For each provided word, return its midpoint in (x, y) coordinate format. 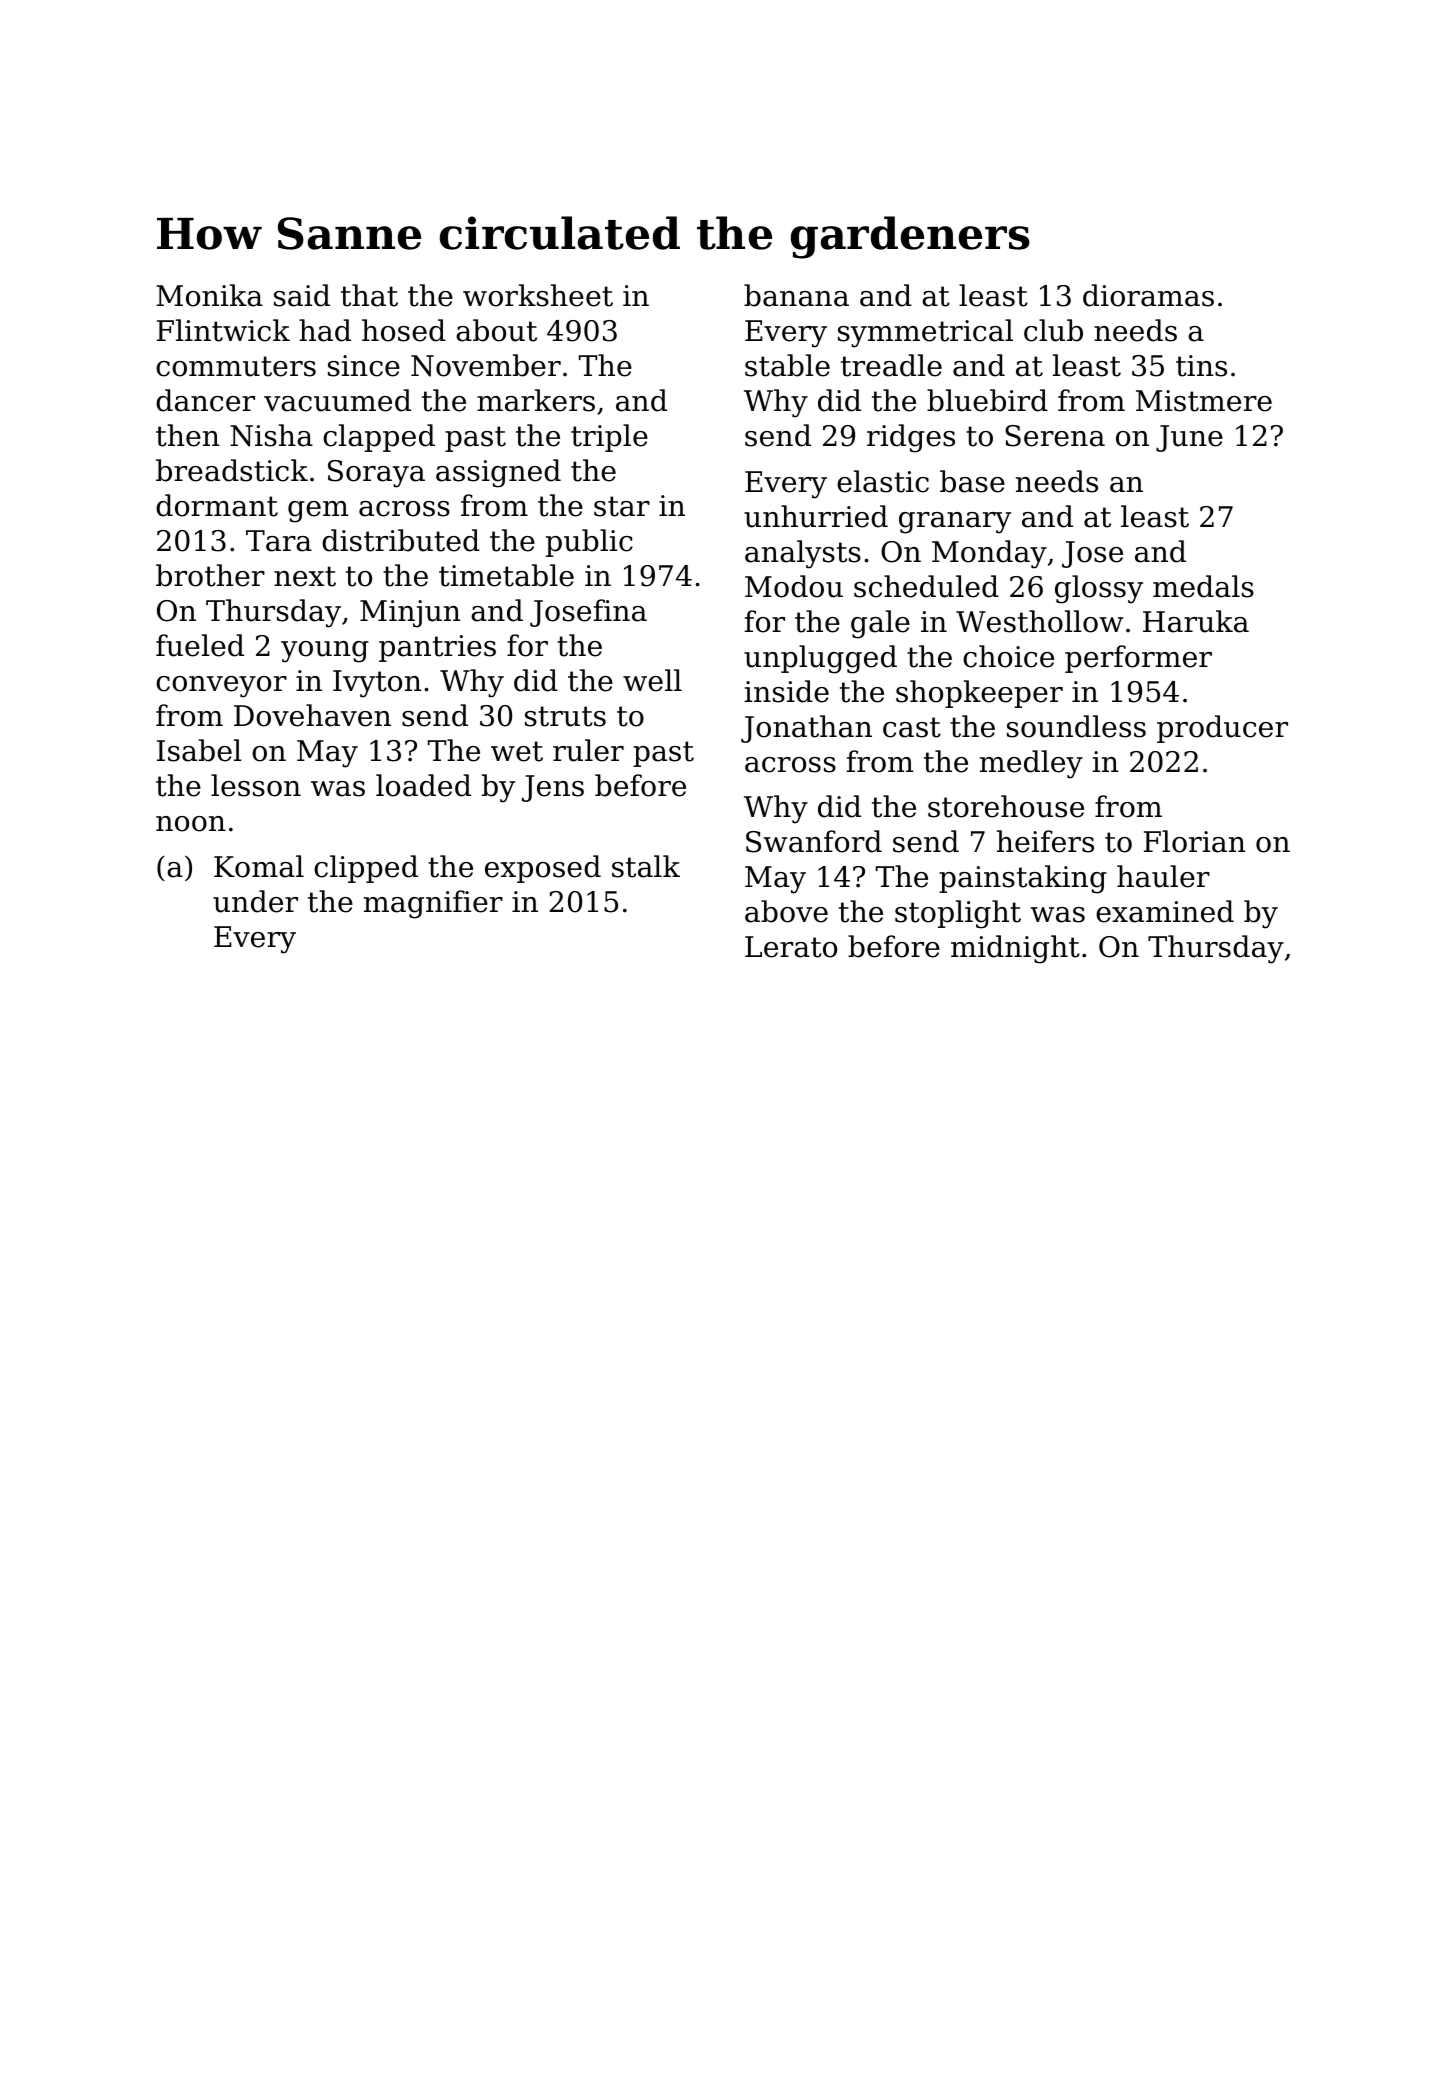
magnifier (433, 904)
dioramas (1148, 295)
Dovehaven (312, 715)
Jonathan (806, 729)
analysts (803, 554)
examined (1165, 911)
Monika (210, 295)
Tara (279, 541)
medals (1203, 586)
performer (1138, 659)
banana (796, 295)
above (786, 911)
